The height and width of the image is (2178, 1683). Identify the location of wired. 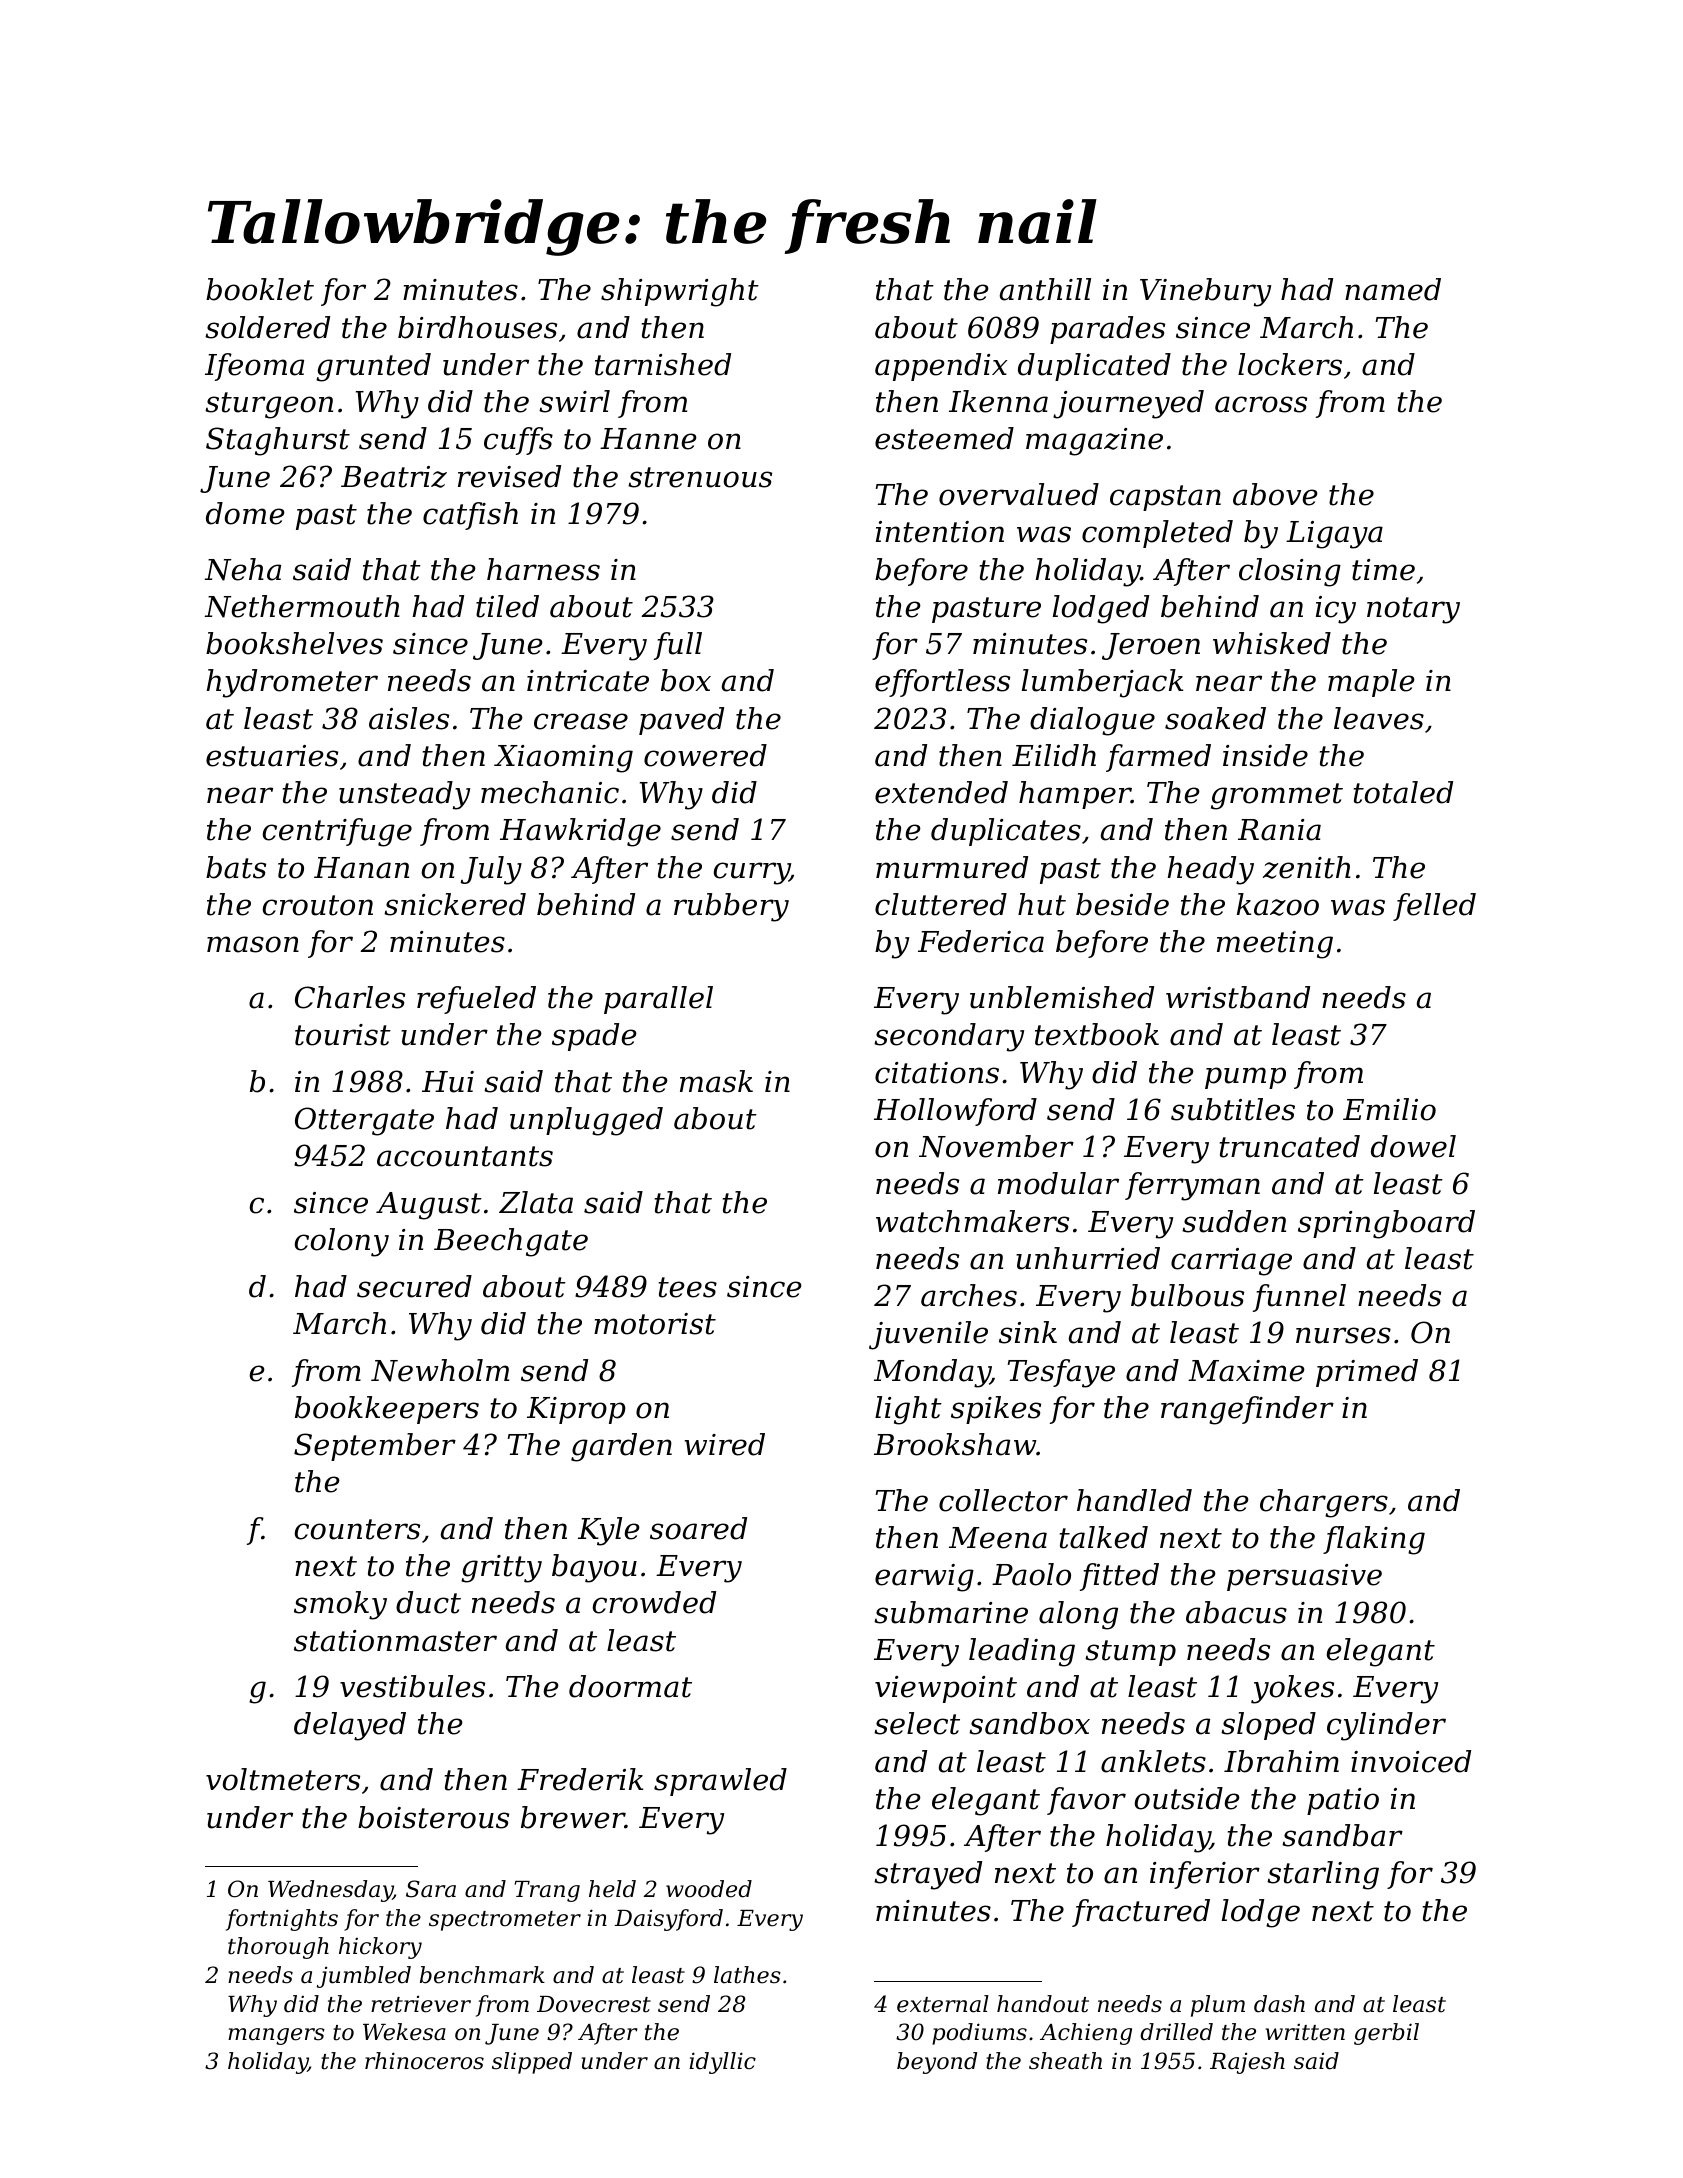
(725, 1444).
